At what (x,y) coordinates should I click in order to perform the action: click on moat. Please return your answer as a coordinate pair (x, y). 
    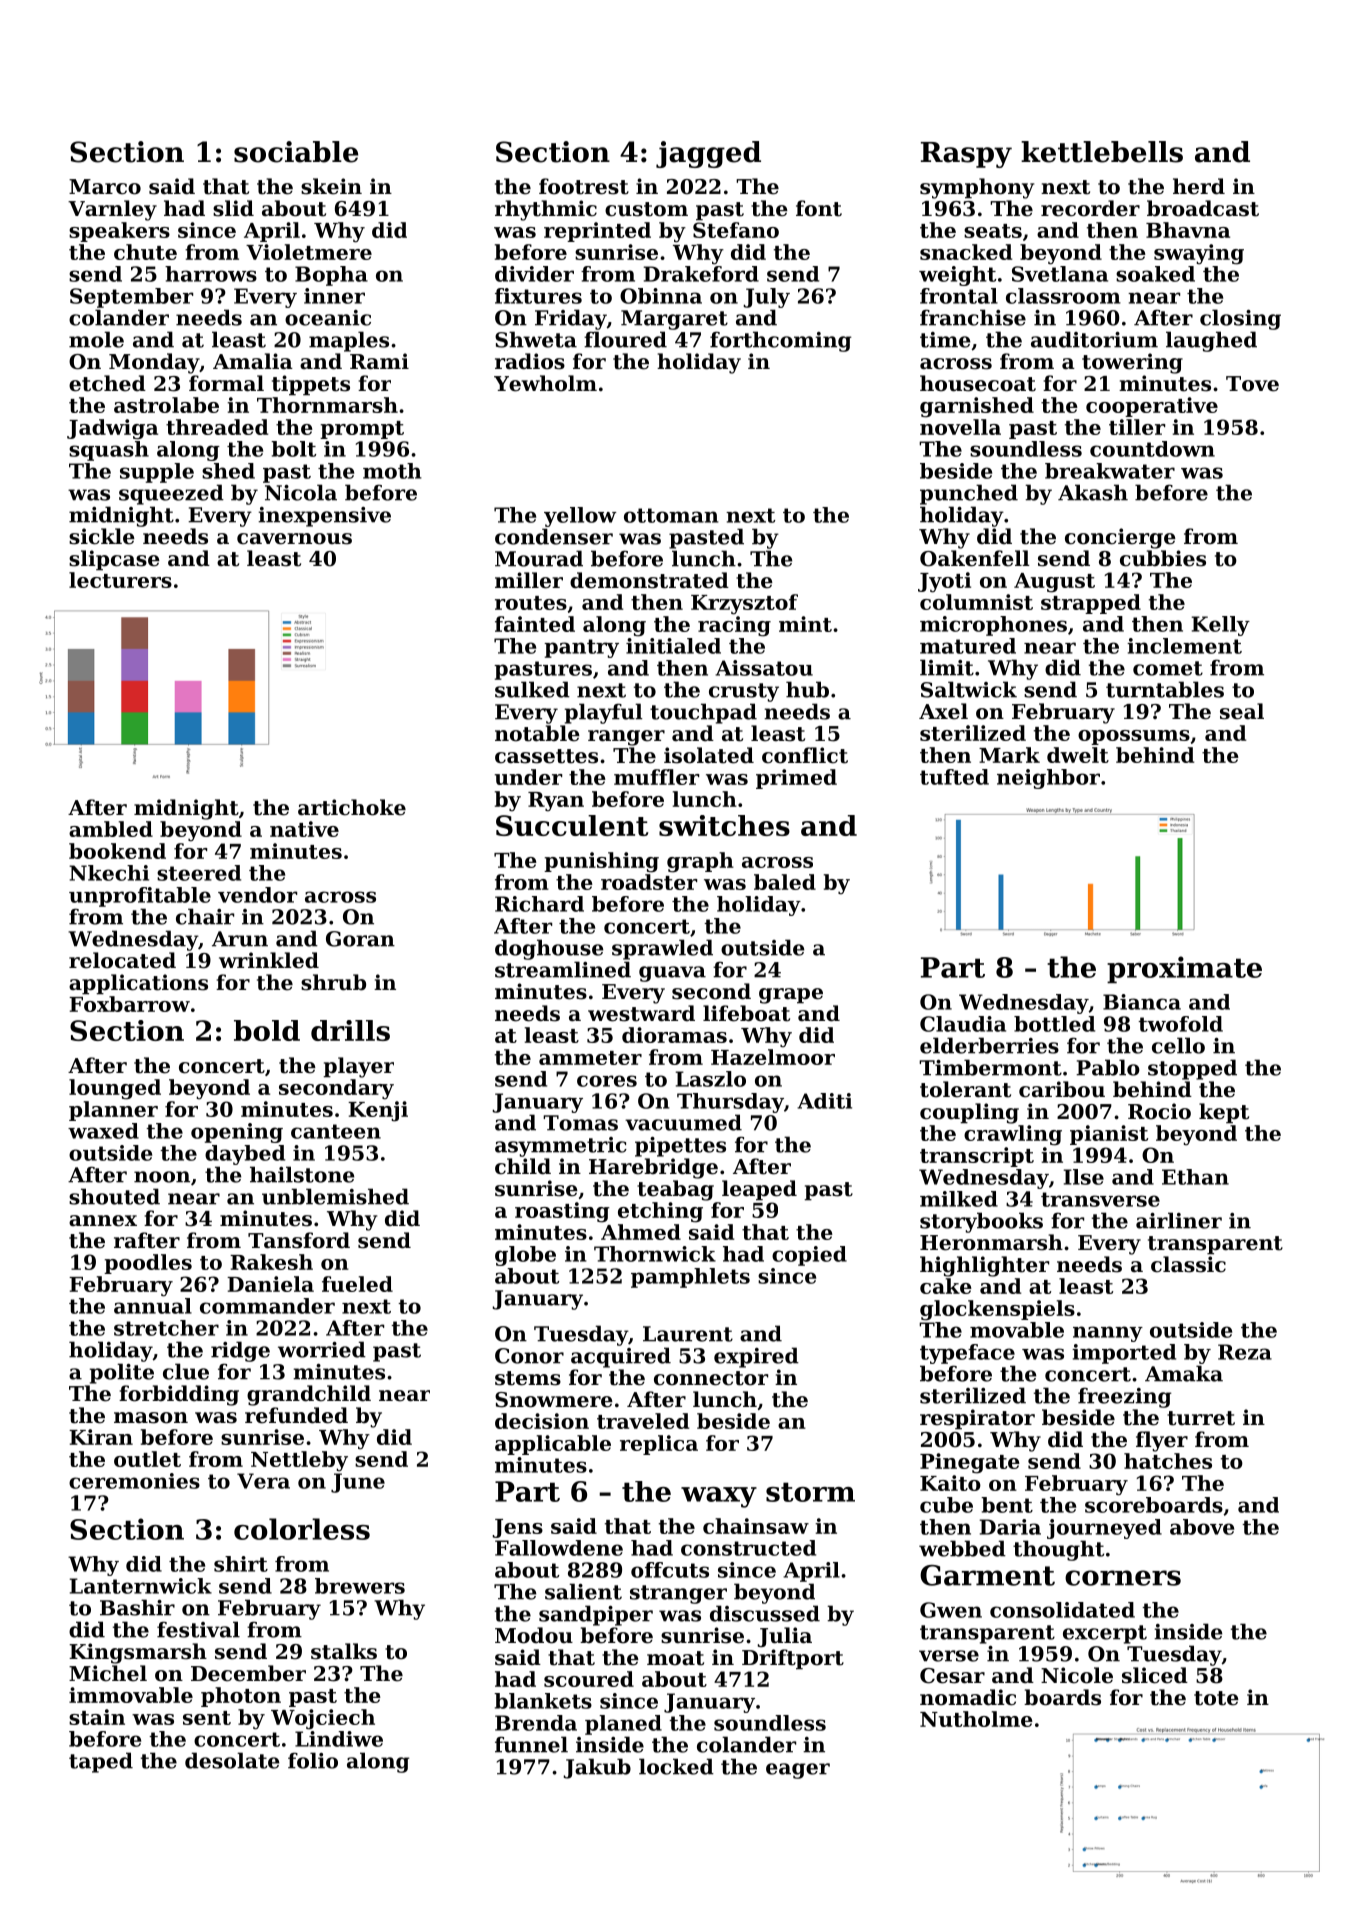
    Looking at the image, I should click on (675, 1658).
